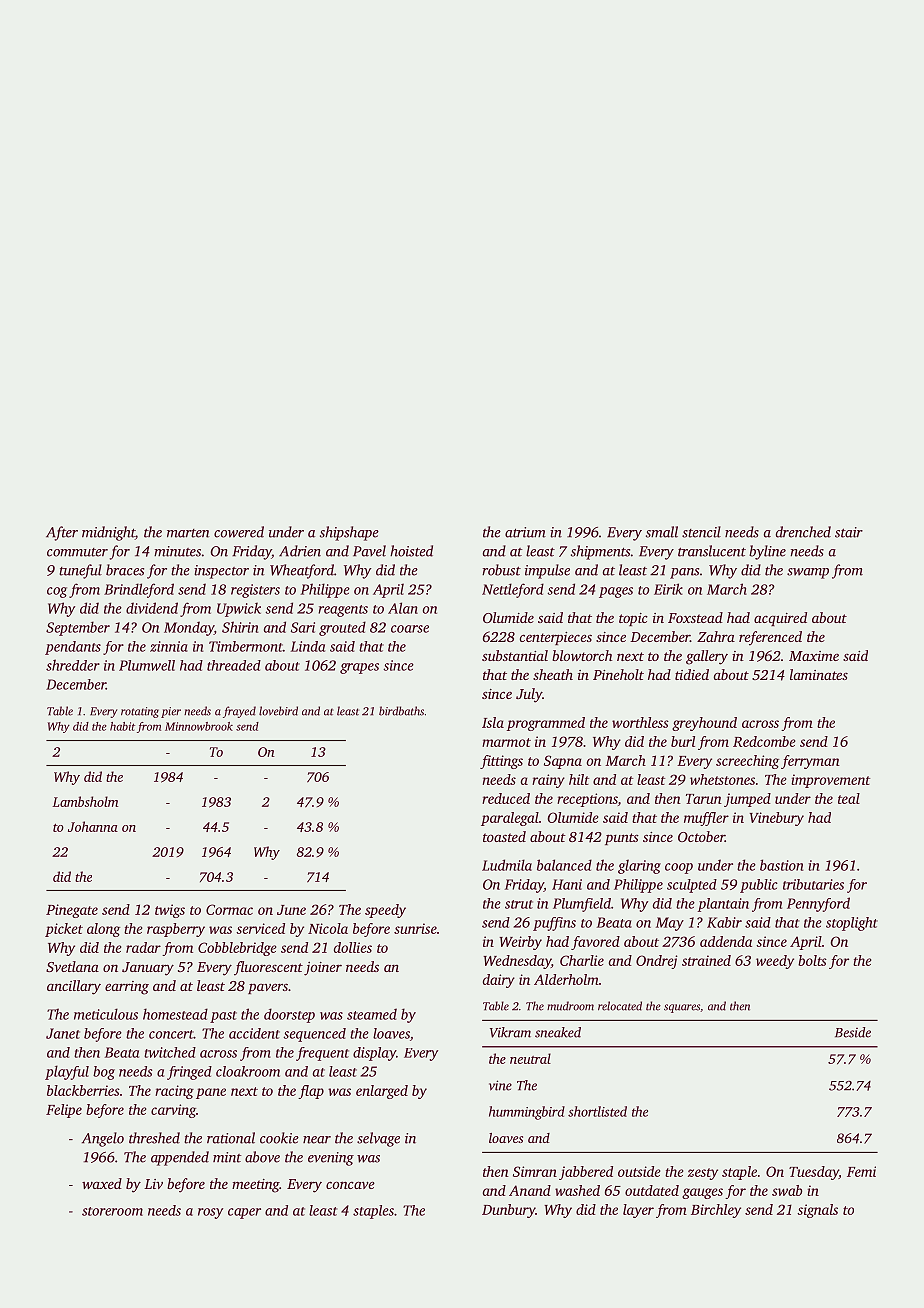 Image resolution: width=924 pixels, height=1308 pixels. I want to click on Pinegate, so click(72, 911).
